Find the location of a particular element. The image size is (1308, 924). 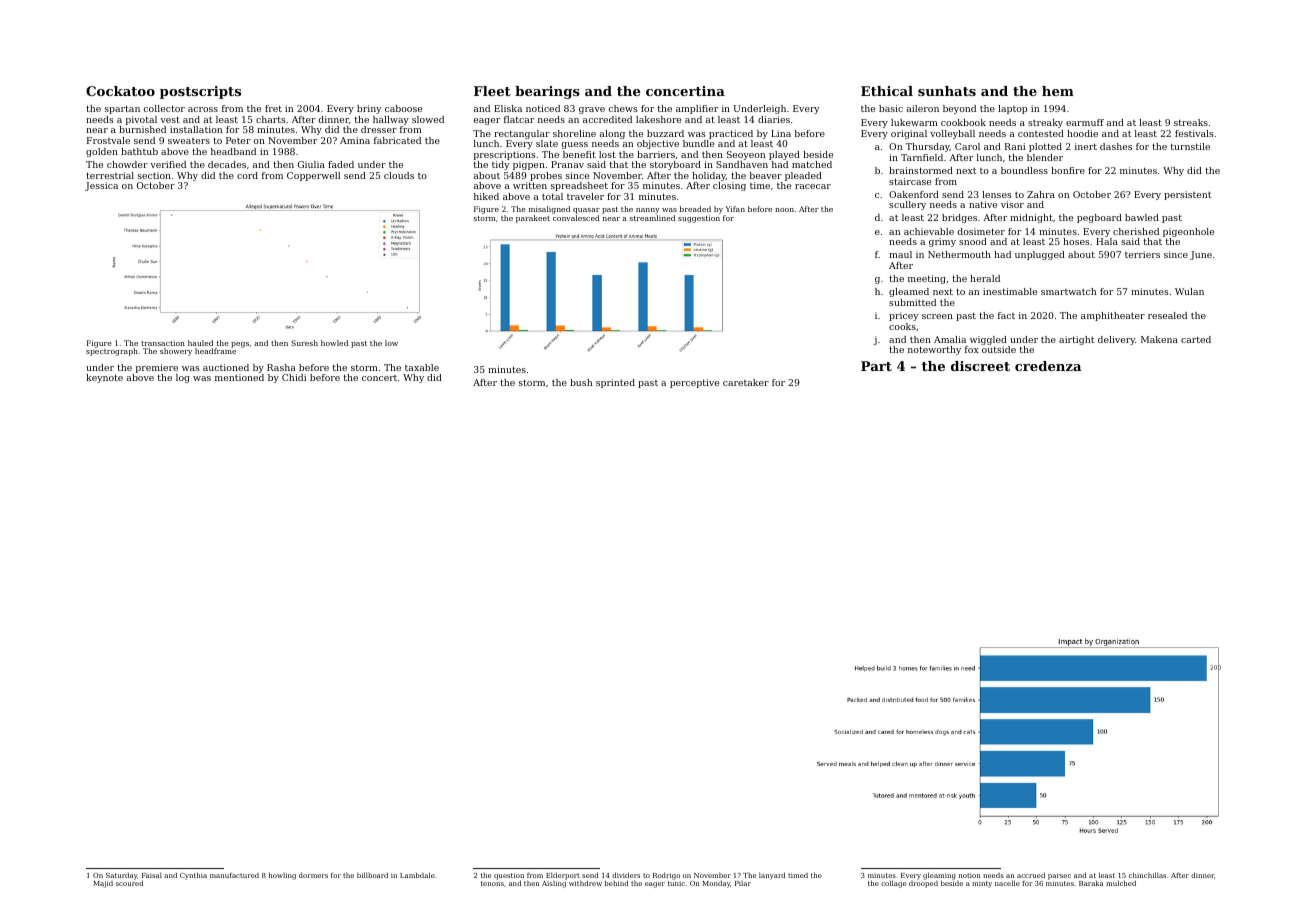

discreet is located at coordinates (980, 366).
